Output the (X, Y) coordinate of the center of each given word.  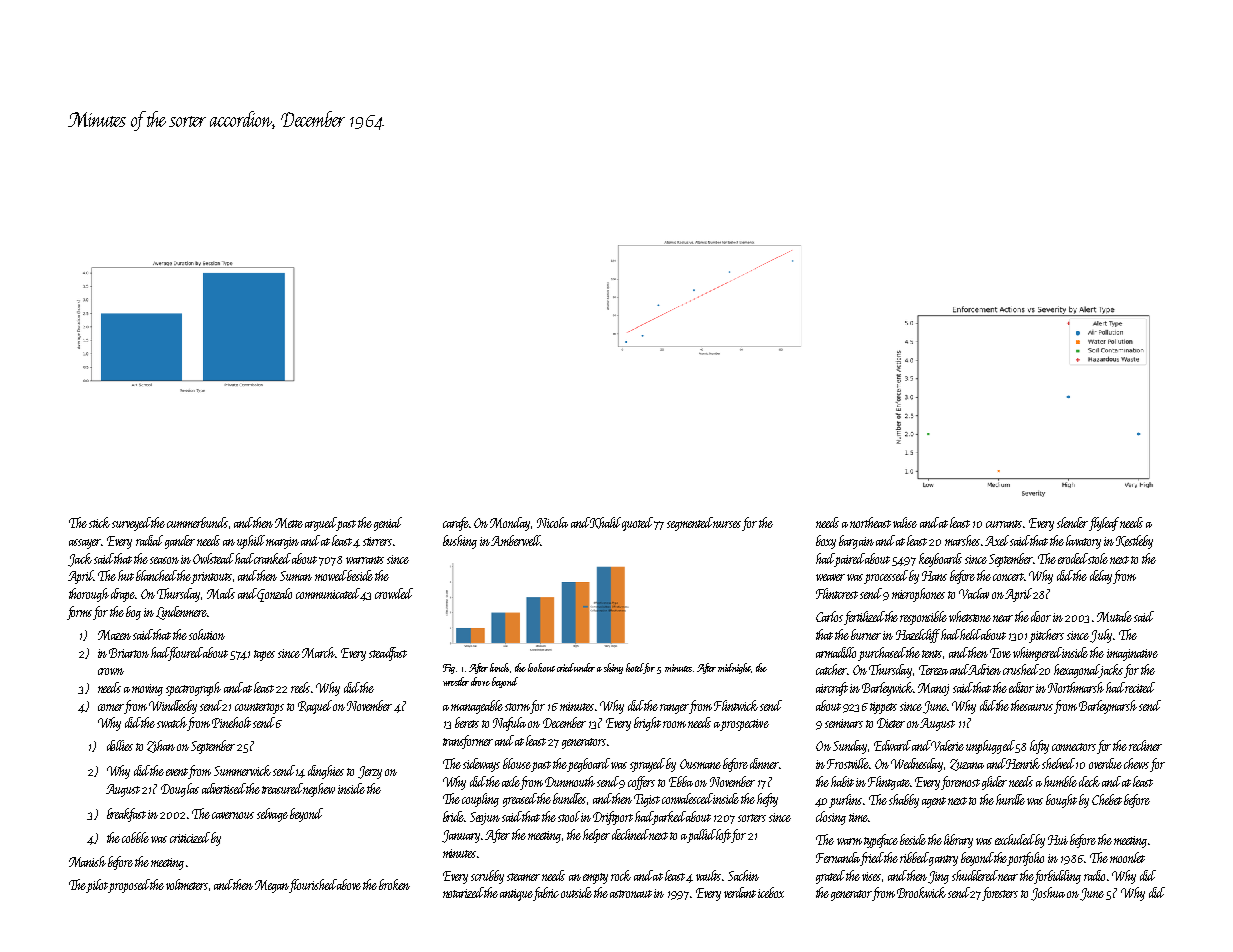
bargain (856, 542)
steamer (523, 877)
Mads (221, 593)
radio (1094, 875)
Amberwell (515, 540)
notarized (463, 892)
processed (886, 577)
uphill (251, 542)
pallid (702, 836)
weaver (830, 577)
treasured (283, 788)
